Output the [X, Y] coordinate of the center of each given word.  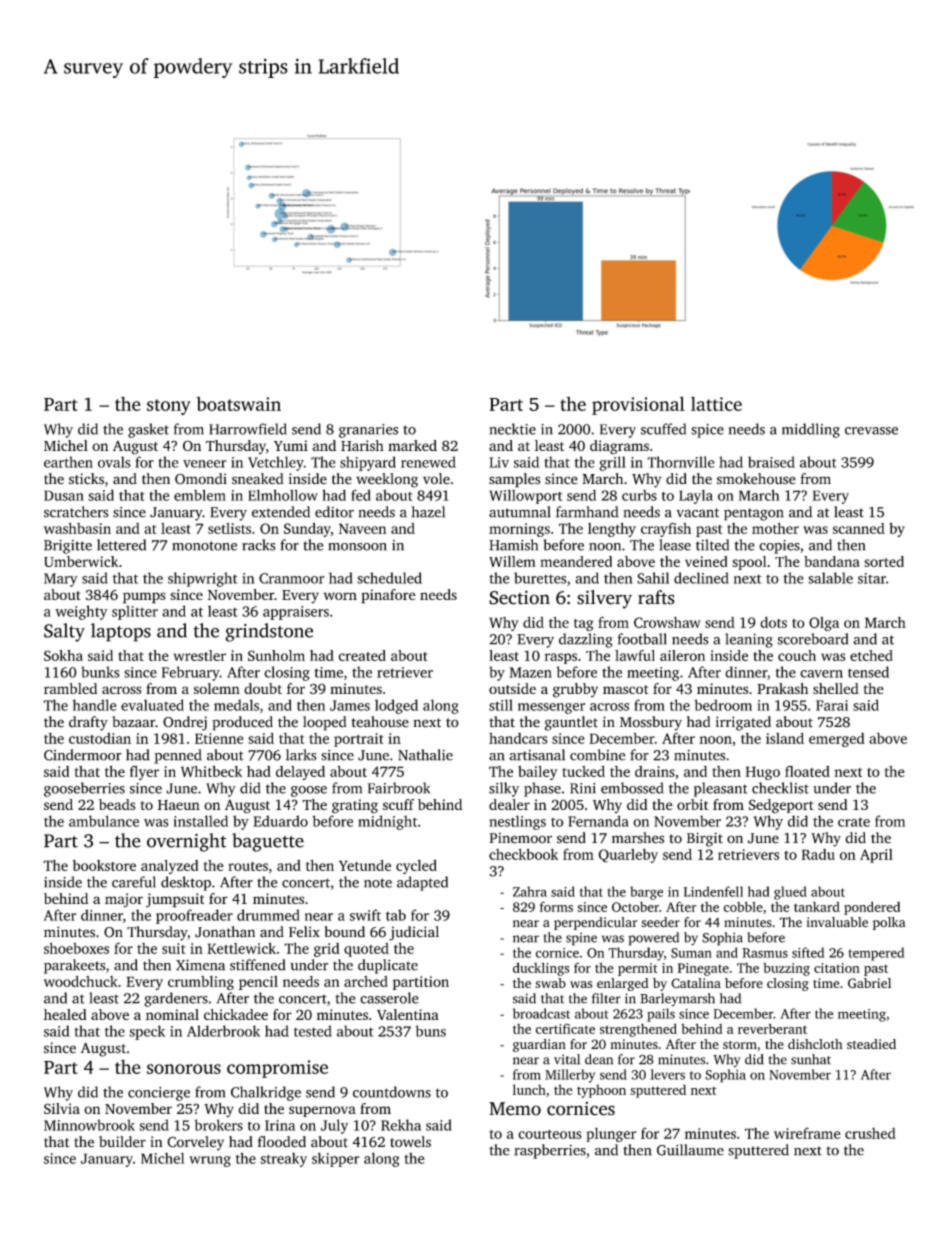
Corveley [195, 1143]
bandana [832, 561]
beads [117, 804]
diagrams [619, 447]
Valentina [408, 1014]
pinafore [388, 596]
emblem [200, 495]
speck [147, 1032]
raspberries [550, 1151]
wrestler [200, 655]
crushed [870, 1133]
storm [740, 1045]
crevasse [871, 431]
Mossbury [651, 723]
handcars [518, 738]
